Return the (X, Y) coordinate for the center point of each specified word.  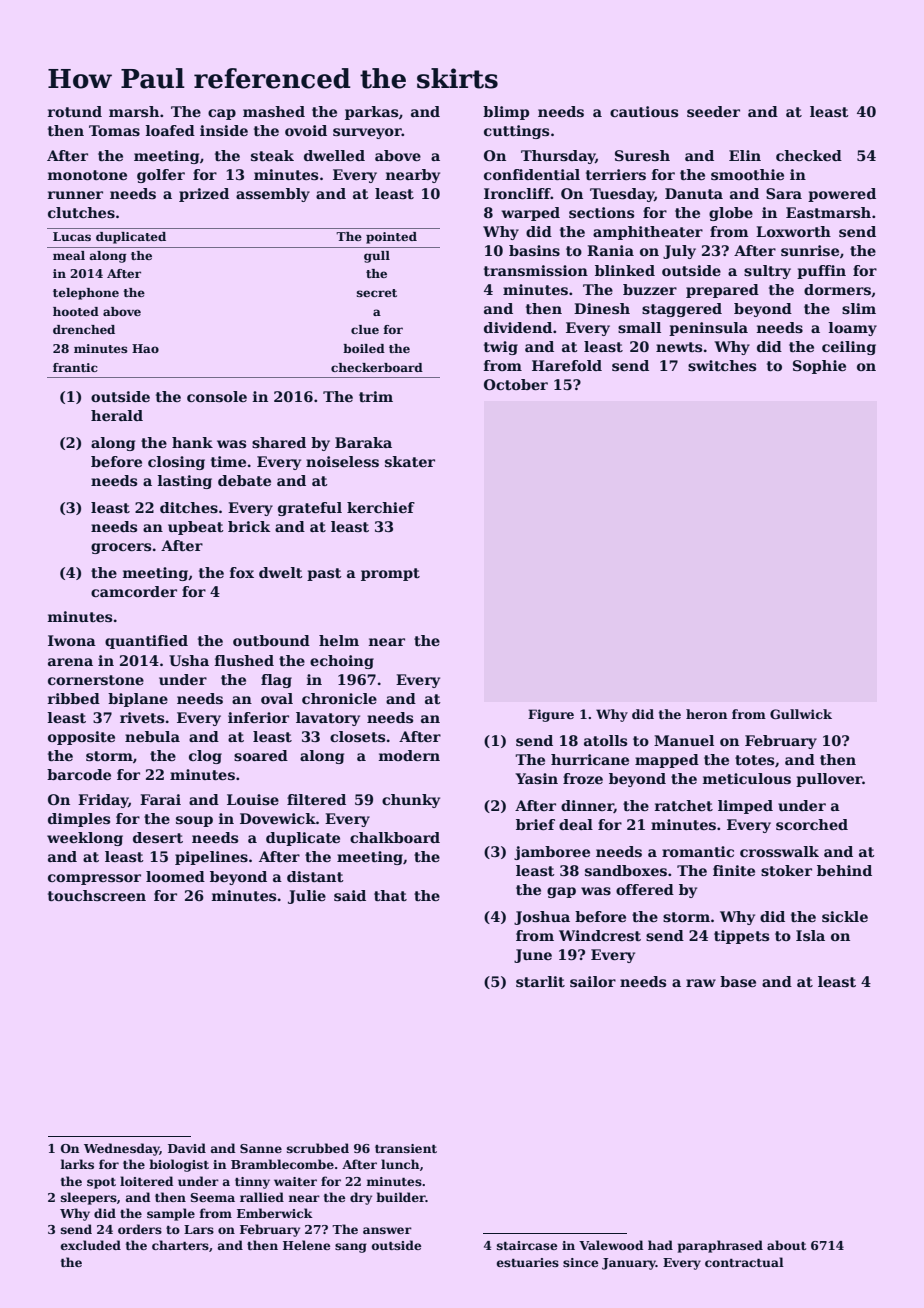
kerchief (381, 507)
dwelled (334, 155)
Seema (212, 1197)
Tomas (114, 130)
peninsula (708, 329)
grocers (121, 548)
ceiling (849, 348)
